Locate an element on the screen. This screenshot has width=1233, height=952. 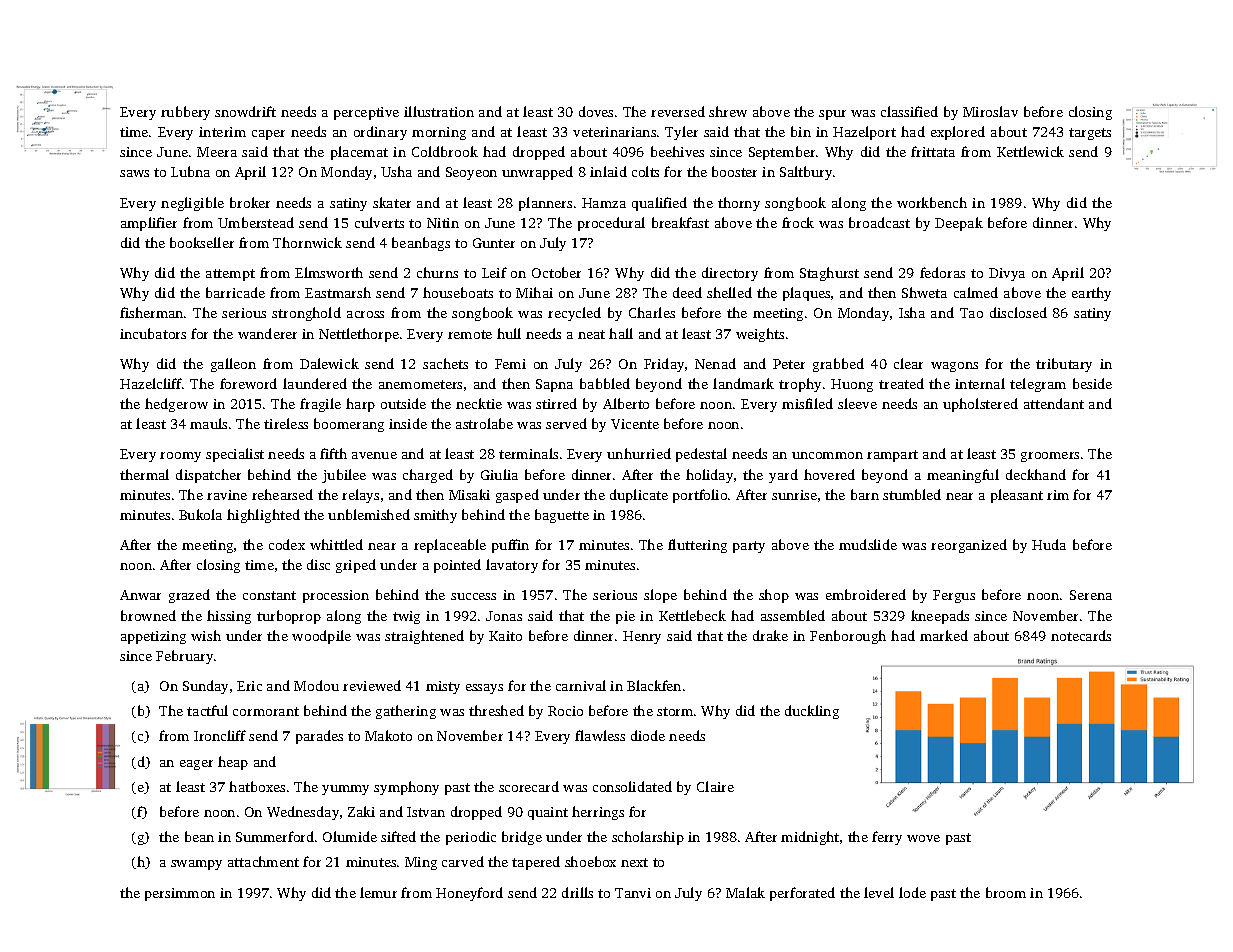
tributary is located at coordinates (1064, 365).
